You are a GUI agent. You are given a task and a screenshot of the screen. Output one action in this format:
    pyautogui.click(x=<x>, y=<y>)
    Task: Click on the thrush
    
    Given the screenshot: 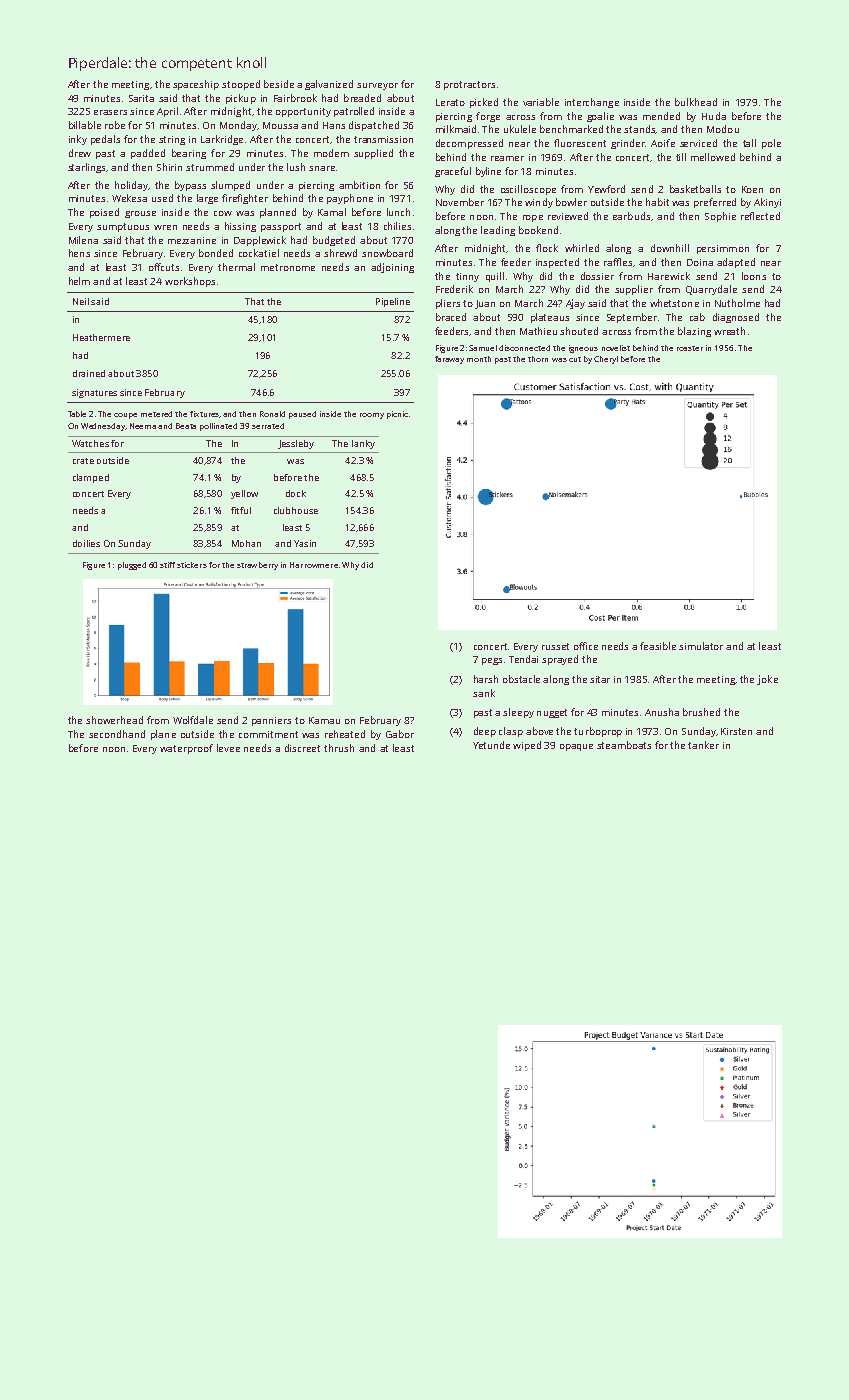 What is the action you would take?
    pyautogui.click(x=339, y=748)
